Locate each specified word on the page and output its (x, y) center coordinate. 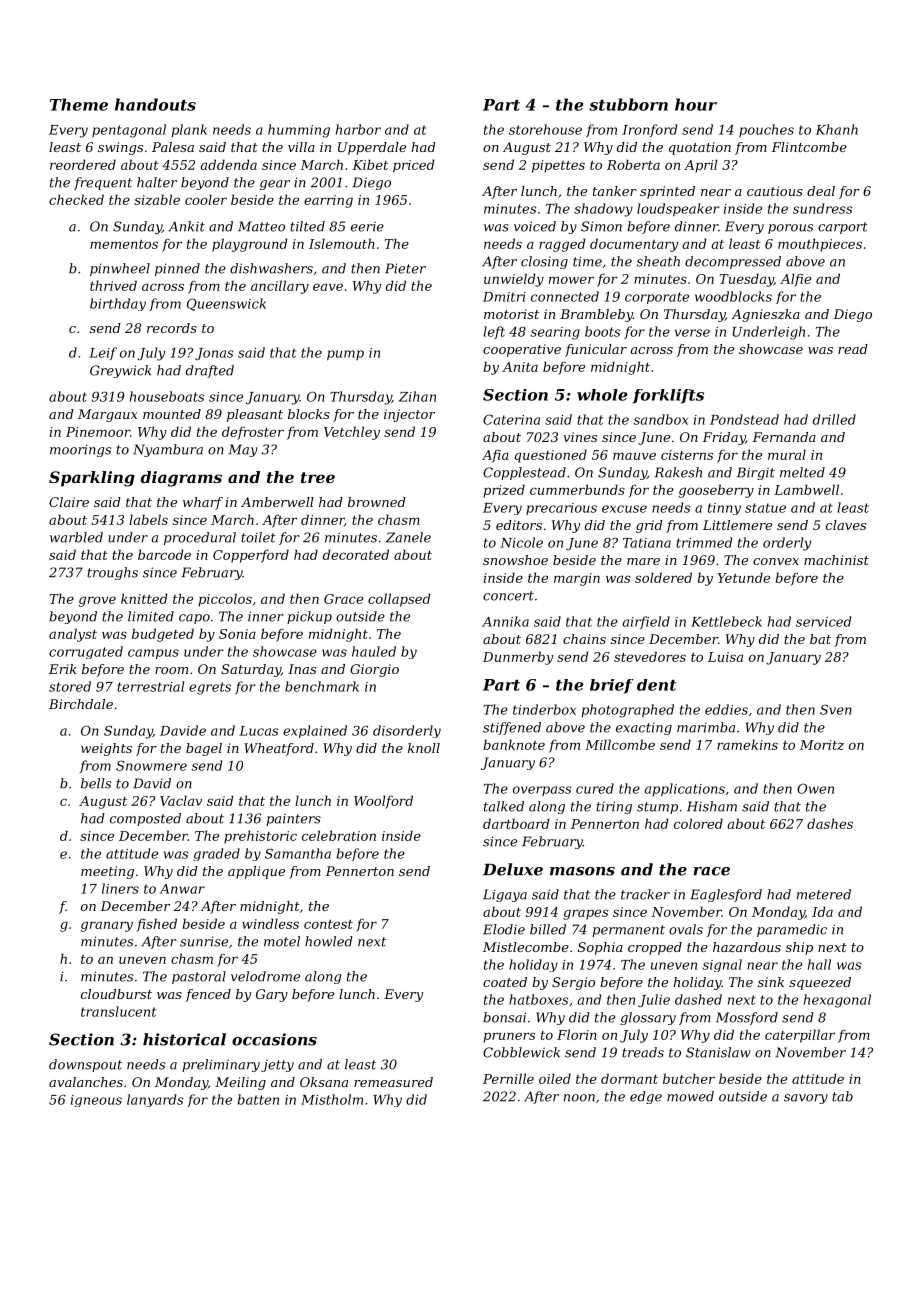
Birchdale (81, 704)
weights (106, 749)
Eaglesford (726, 895)
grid (649, 526)
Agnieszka (765, 315)
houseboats (167, 396)
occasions (274, 1039)
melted (802, 472)
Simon (601, 226)
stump (657, 808)
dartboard (516, 823)
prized (504, 491)
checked (76, 199)
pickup (309, 617)
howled (329, 941)
